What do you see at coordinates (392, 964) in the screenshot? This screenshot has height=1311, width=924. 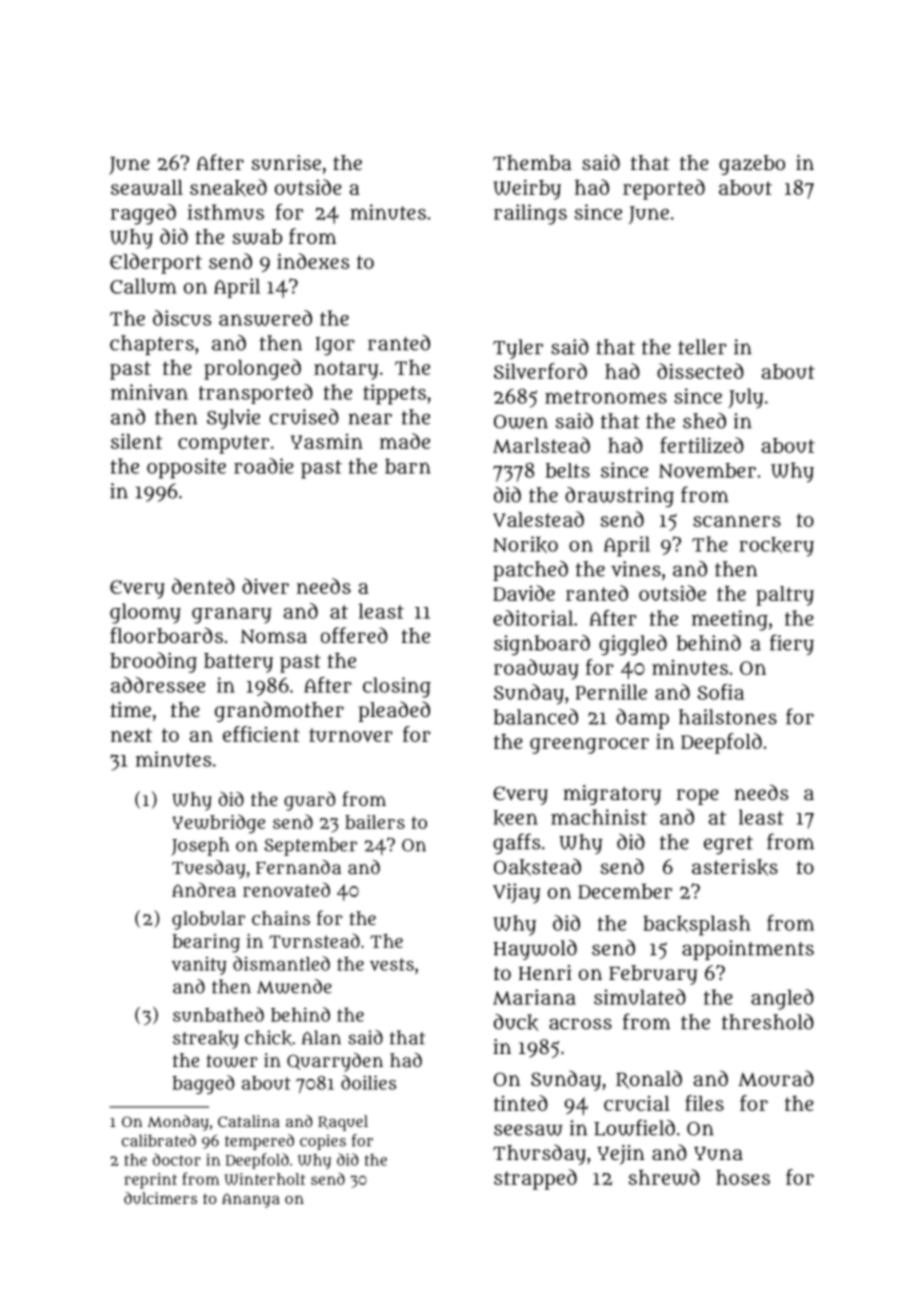 I see `vests` at bounding box center [392, 964].
